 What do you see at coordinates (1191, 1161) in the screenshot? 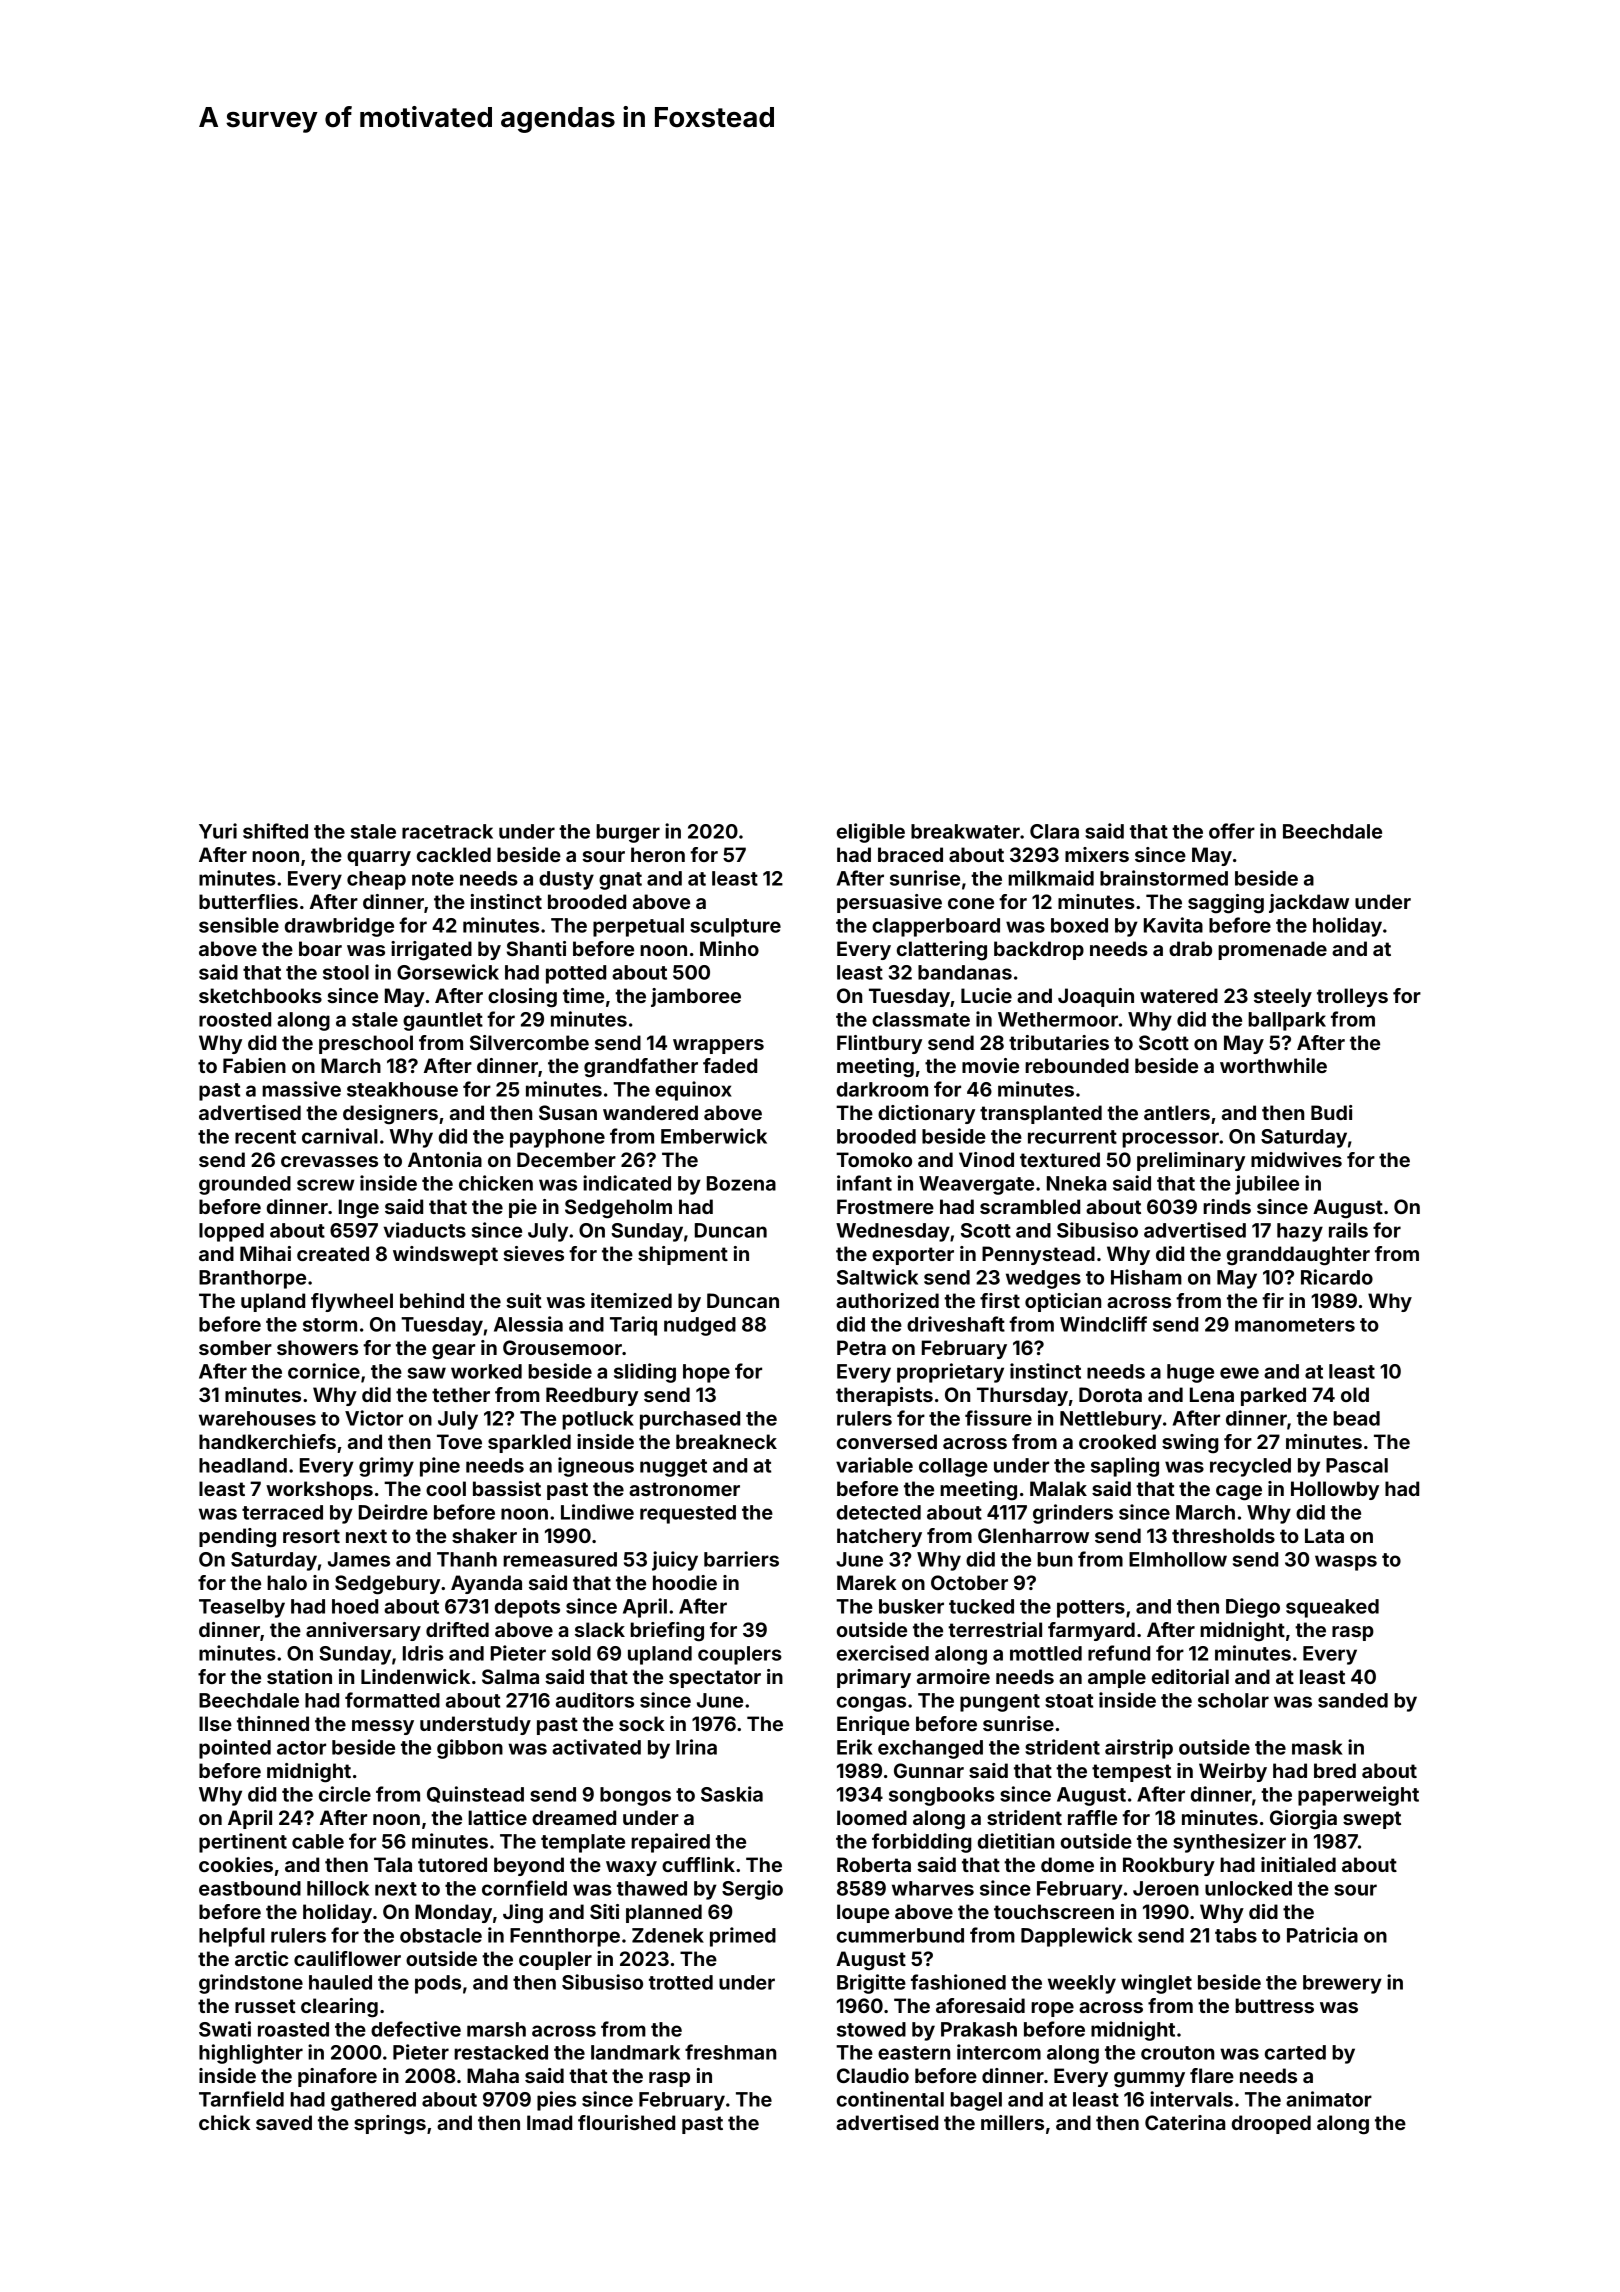
I see `preliminary` at bounding box center [1191, 1161].
